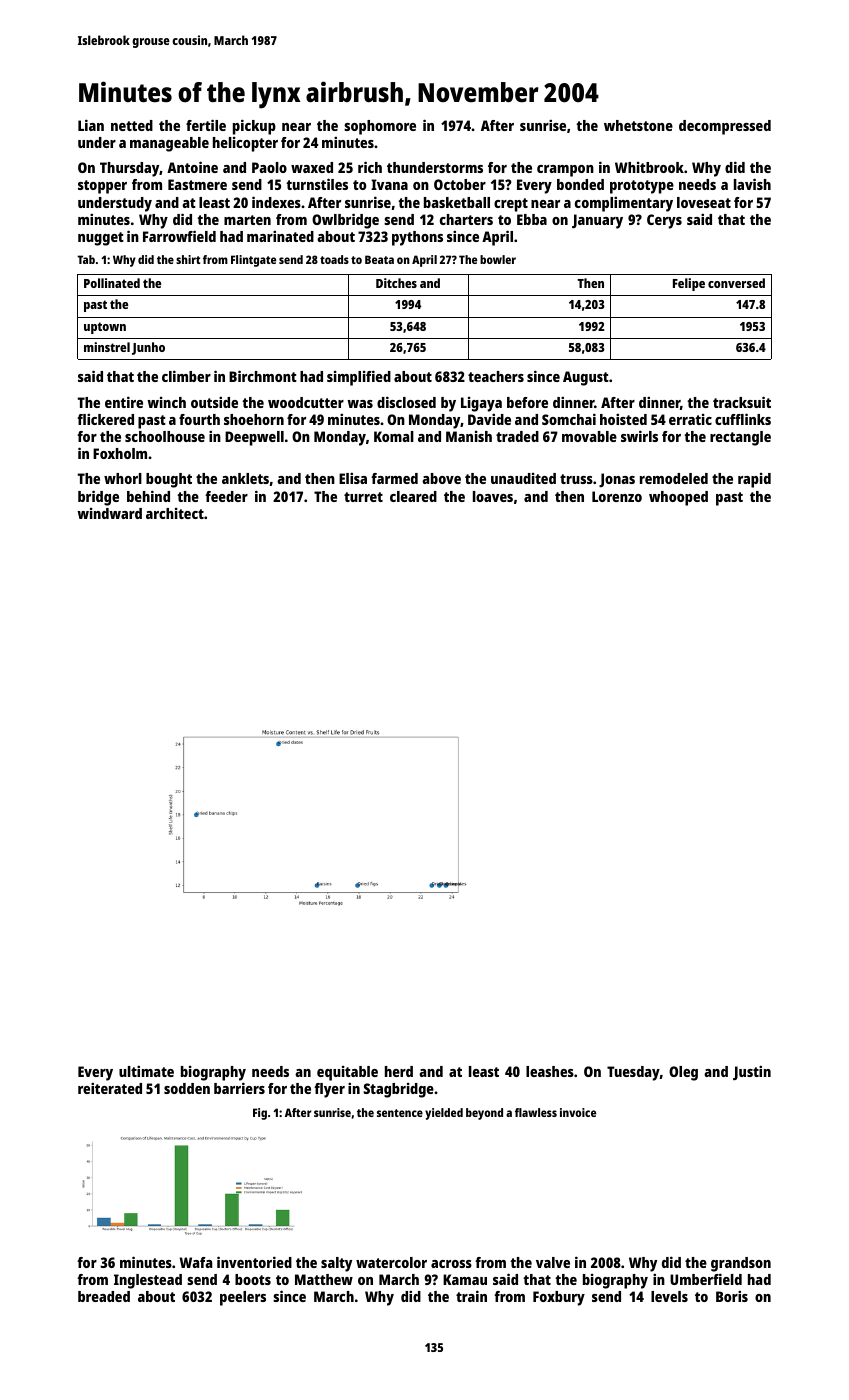 Image resolution: width=849 pixels, height=1400 pixels. Describe the element at coordinates (413, 496) in the image. I see `cleared` at that location.
